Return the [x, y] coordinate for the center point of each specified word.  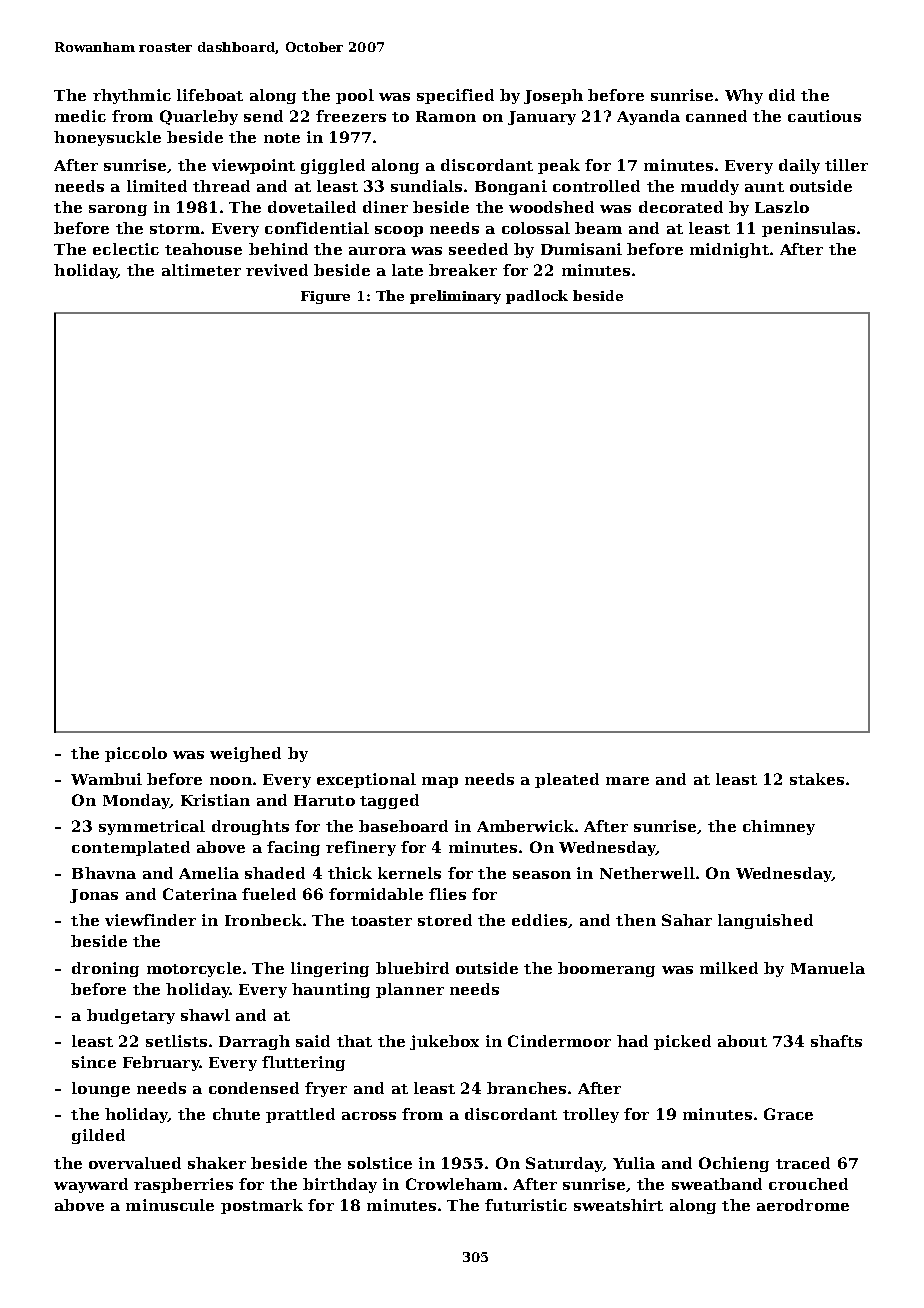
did [782, 95]
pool [355, 96]
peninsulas [808, 229]
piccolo [136, 754]
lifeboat [210, 95]
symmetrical [152, 827]
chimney [779, 827]
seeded [478, 249]
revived [277, 270]
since [94, 1062]
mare [627, 781]
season [542, 875]
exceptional [366, 780]
